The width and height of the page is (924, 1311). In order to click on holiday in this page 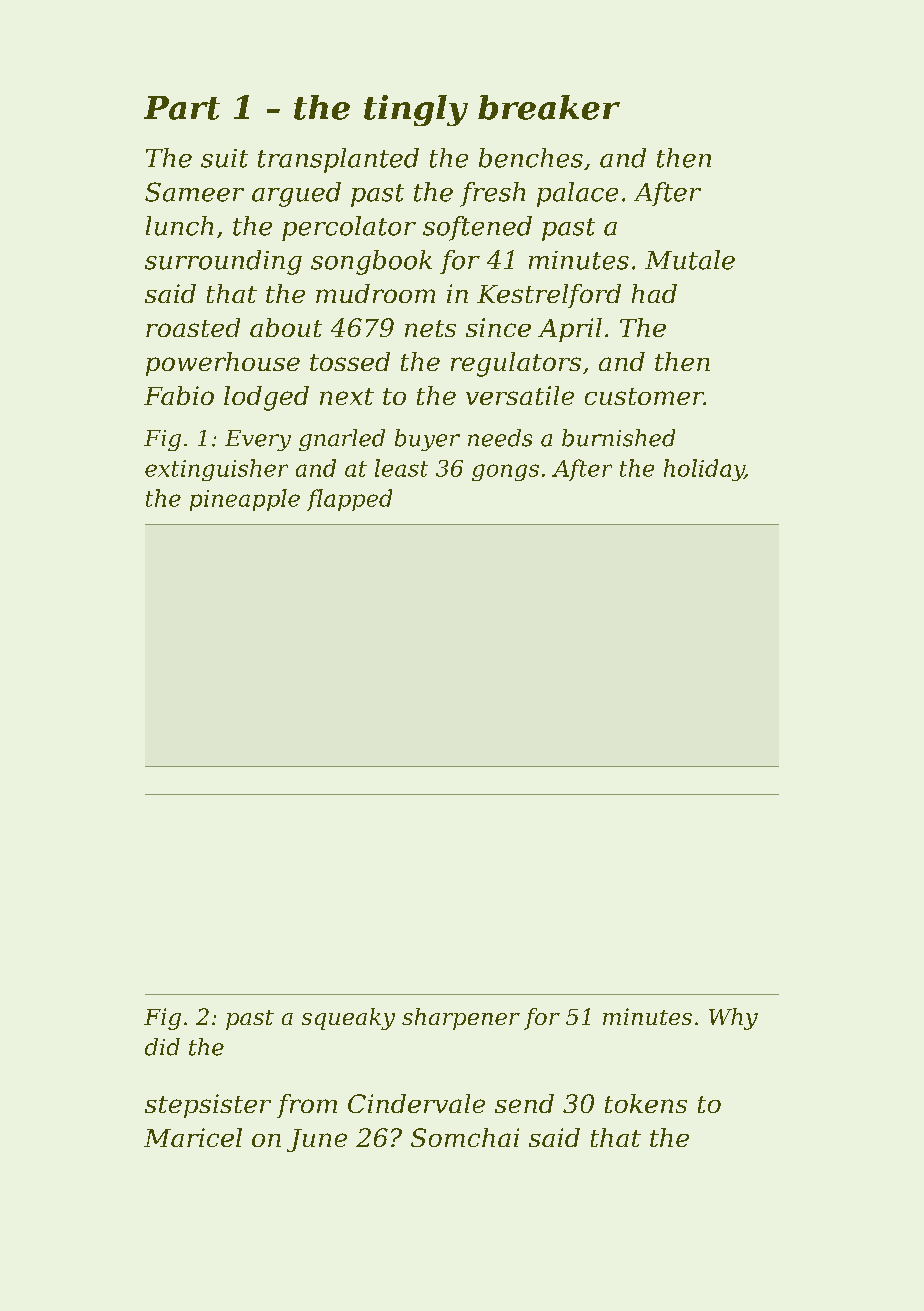, I will do `click(704, 470)`.
